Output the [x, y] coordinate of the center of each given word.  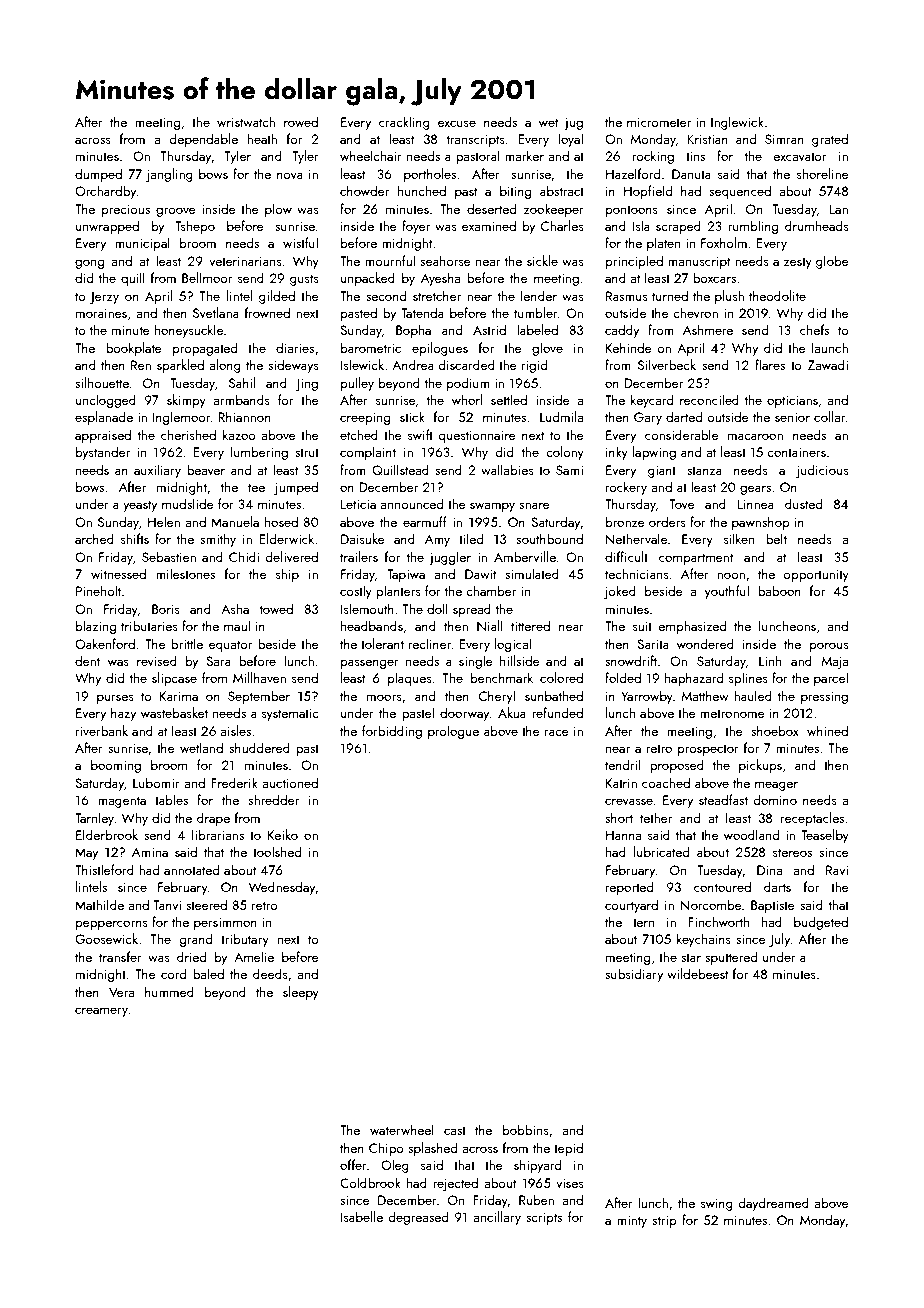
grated [830, 140]
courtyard [631, 906]
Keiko [283, 834]
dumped [98, 175]
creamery [101, 1012]
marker [524, 155]
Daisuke [363, 538]
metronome [732, 713]
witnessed [118, 573]
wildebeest [697, 973]
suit [642, 626]
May [86, 854]
